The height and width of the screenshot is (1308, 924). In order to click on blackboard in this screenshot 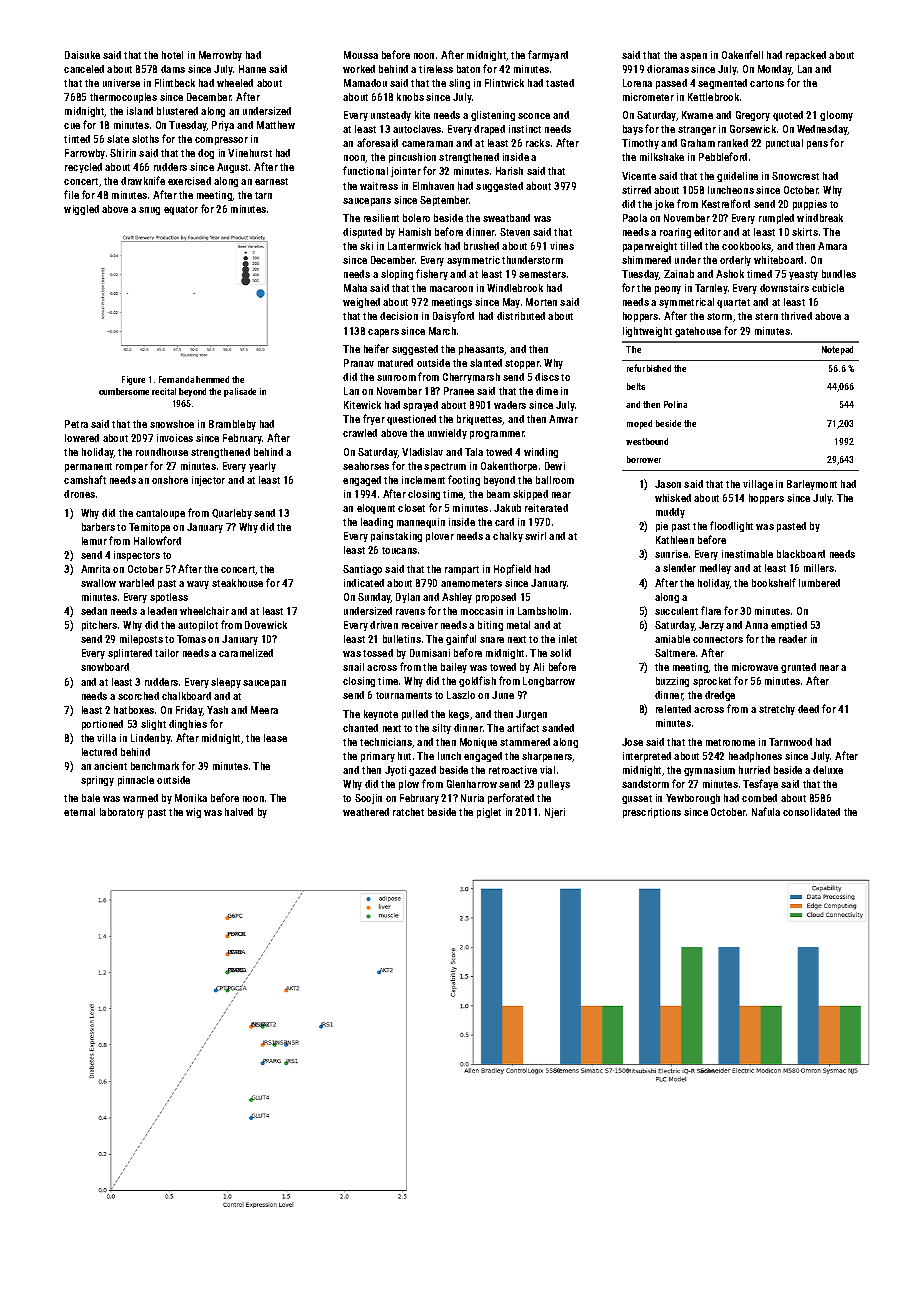, I will do `click(801, 554)`.
